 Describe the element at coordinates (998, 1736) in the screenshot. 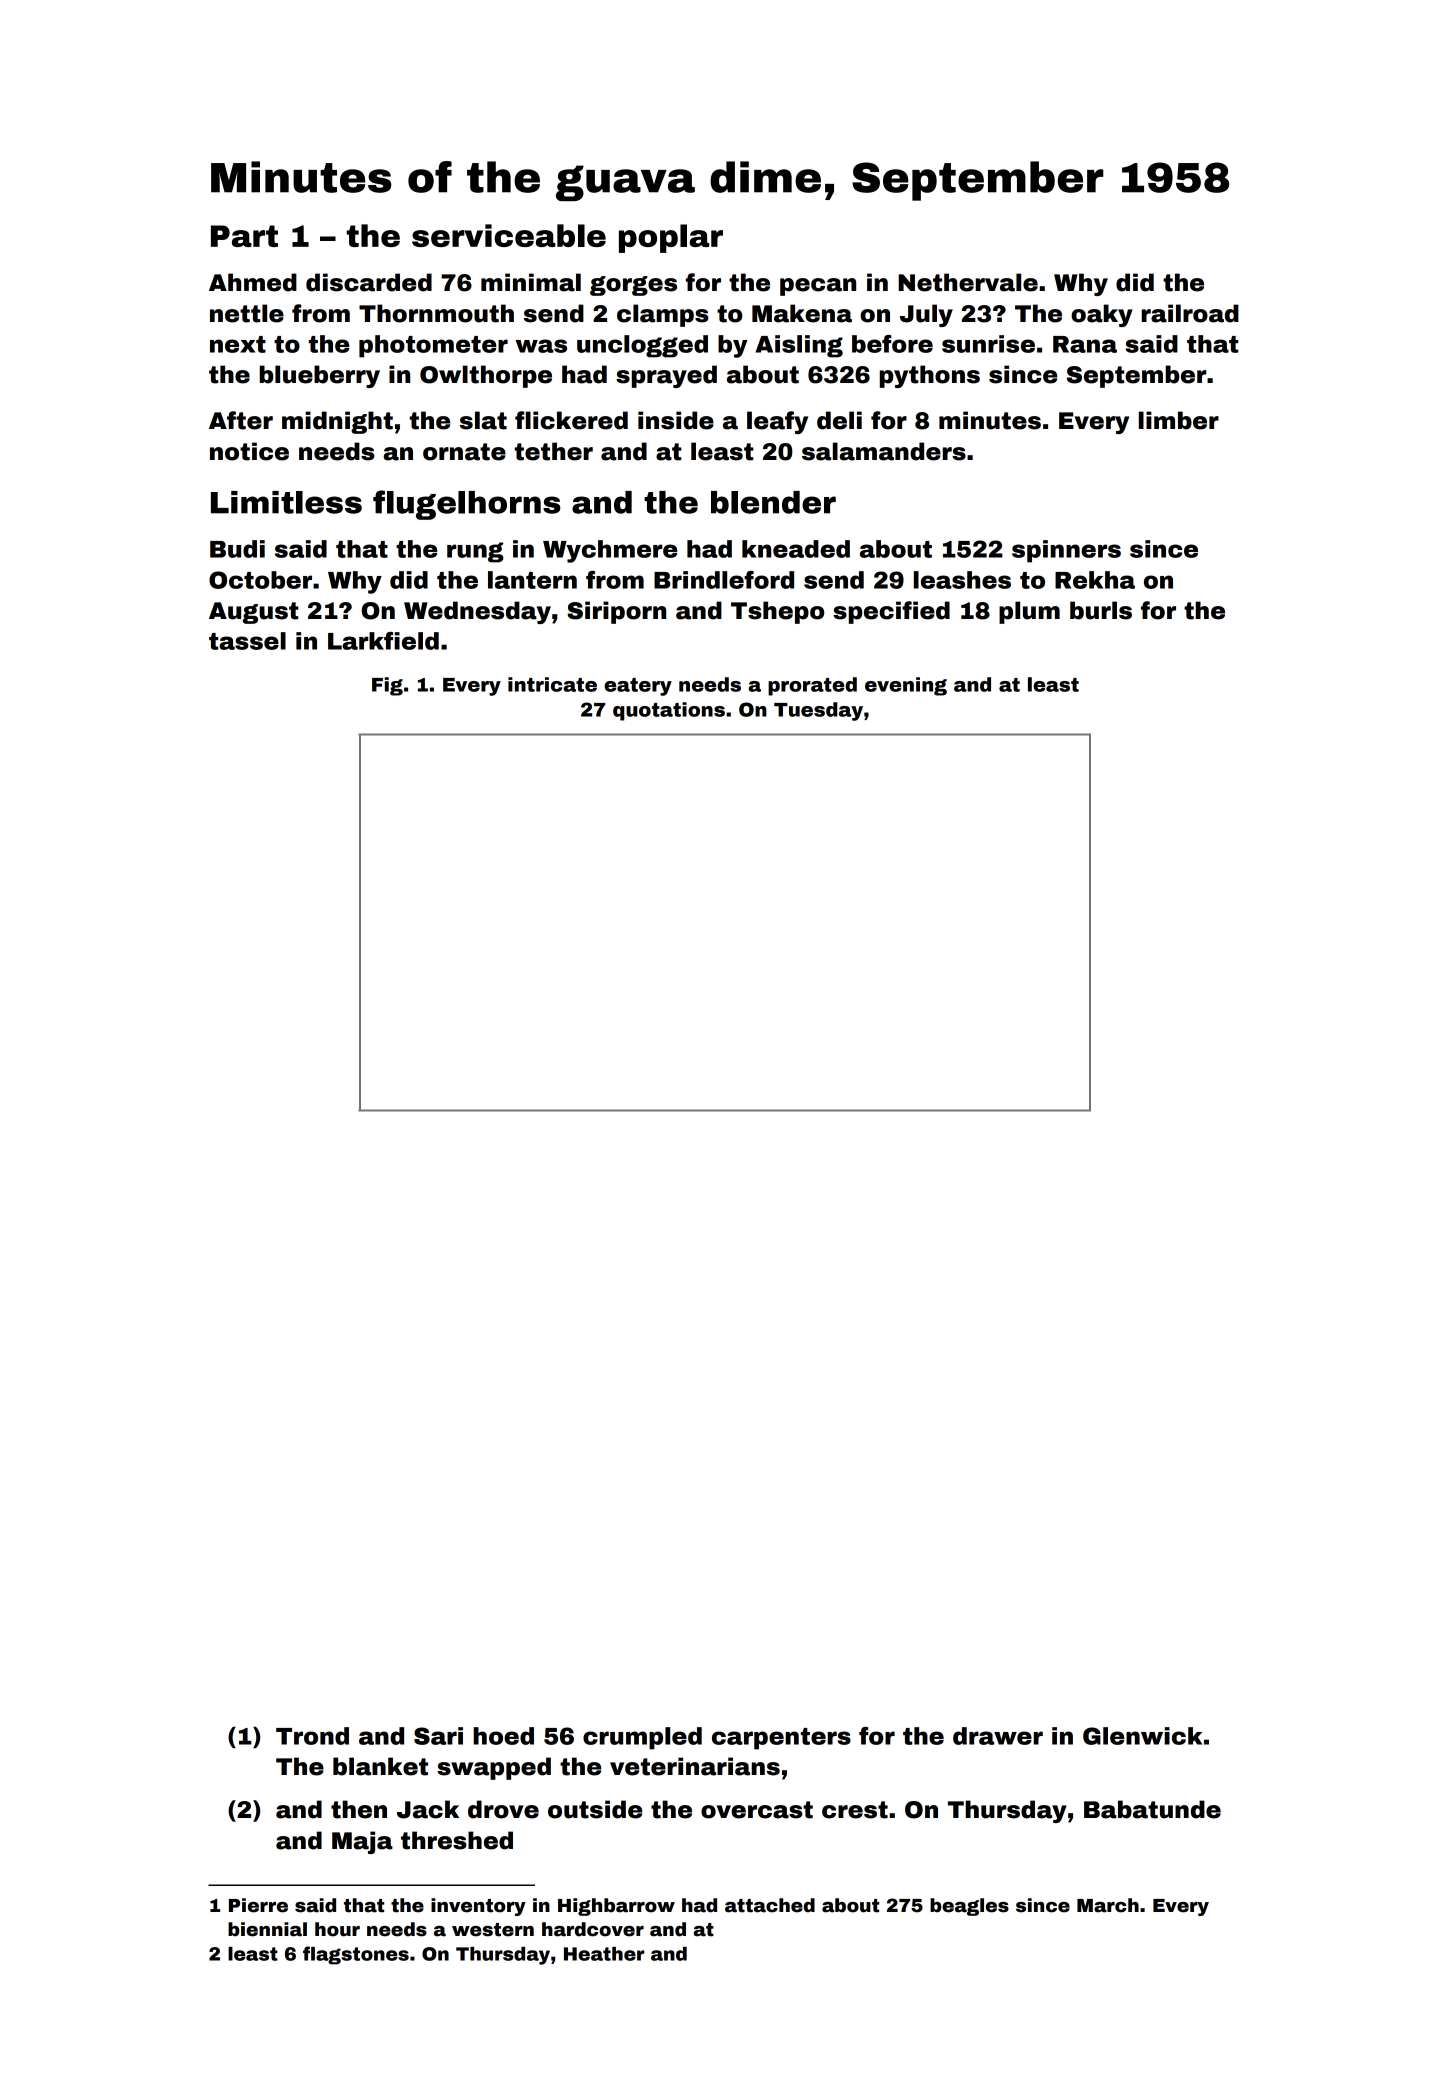

I see `drawer` at that location.
